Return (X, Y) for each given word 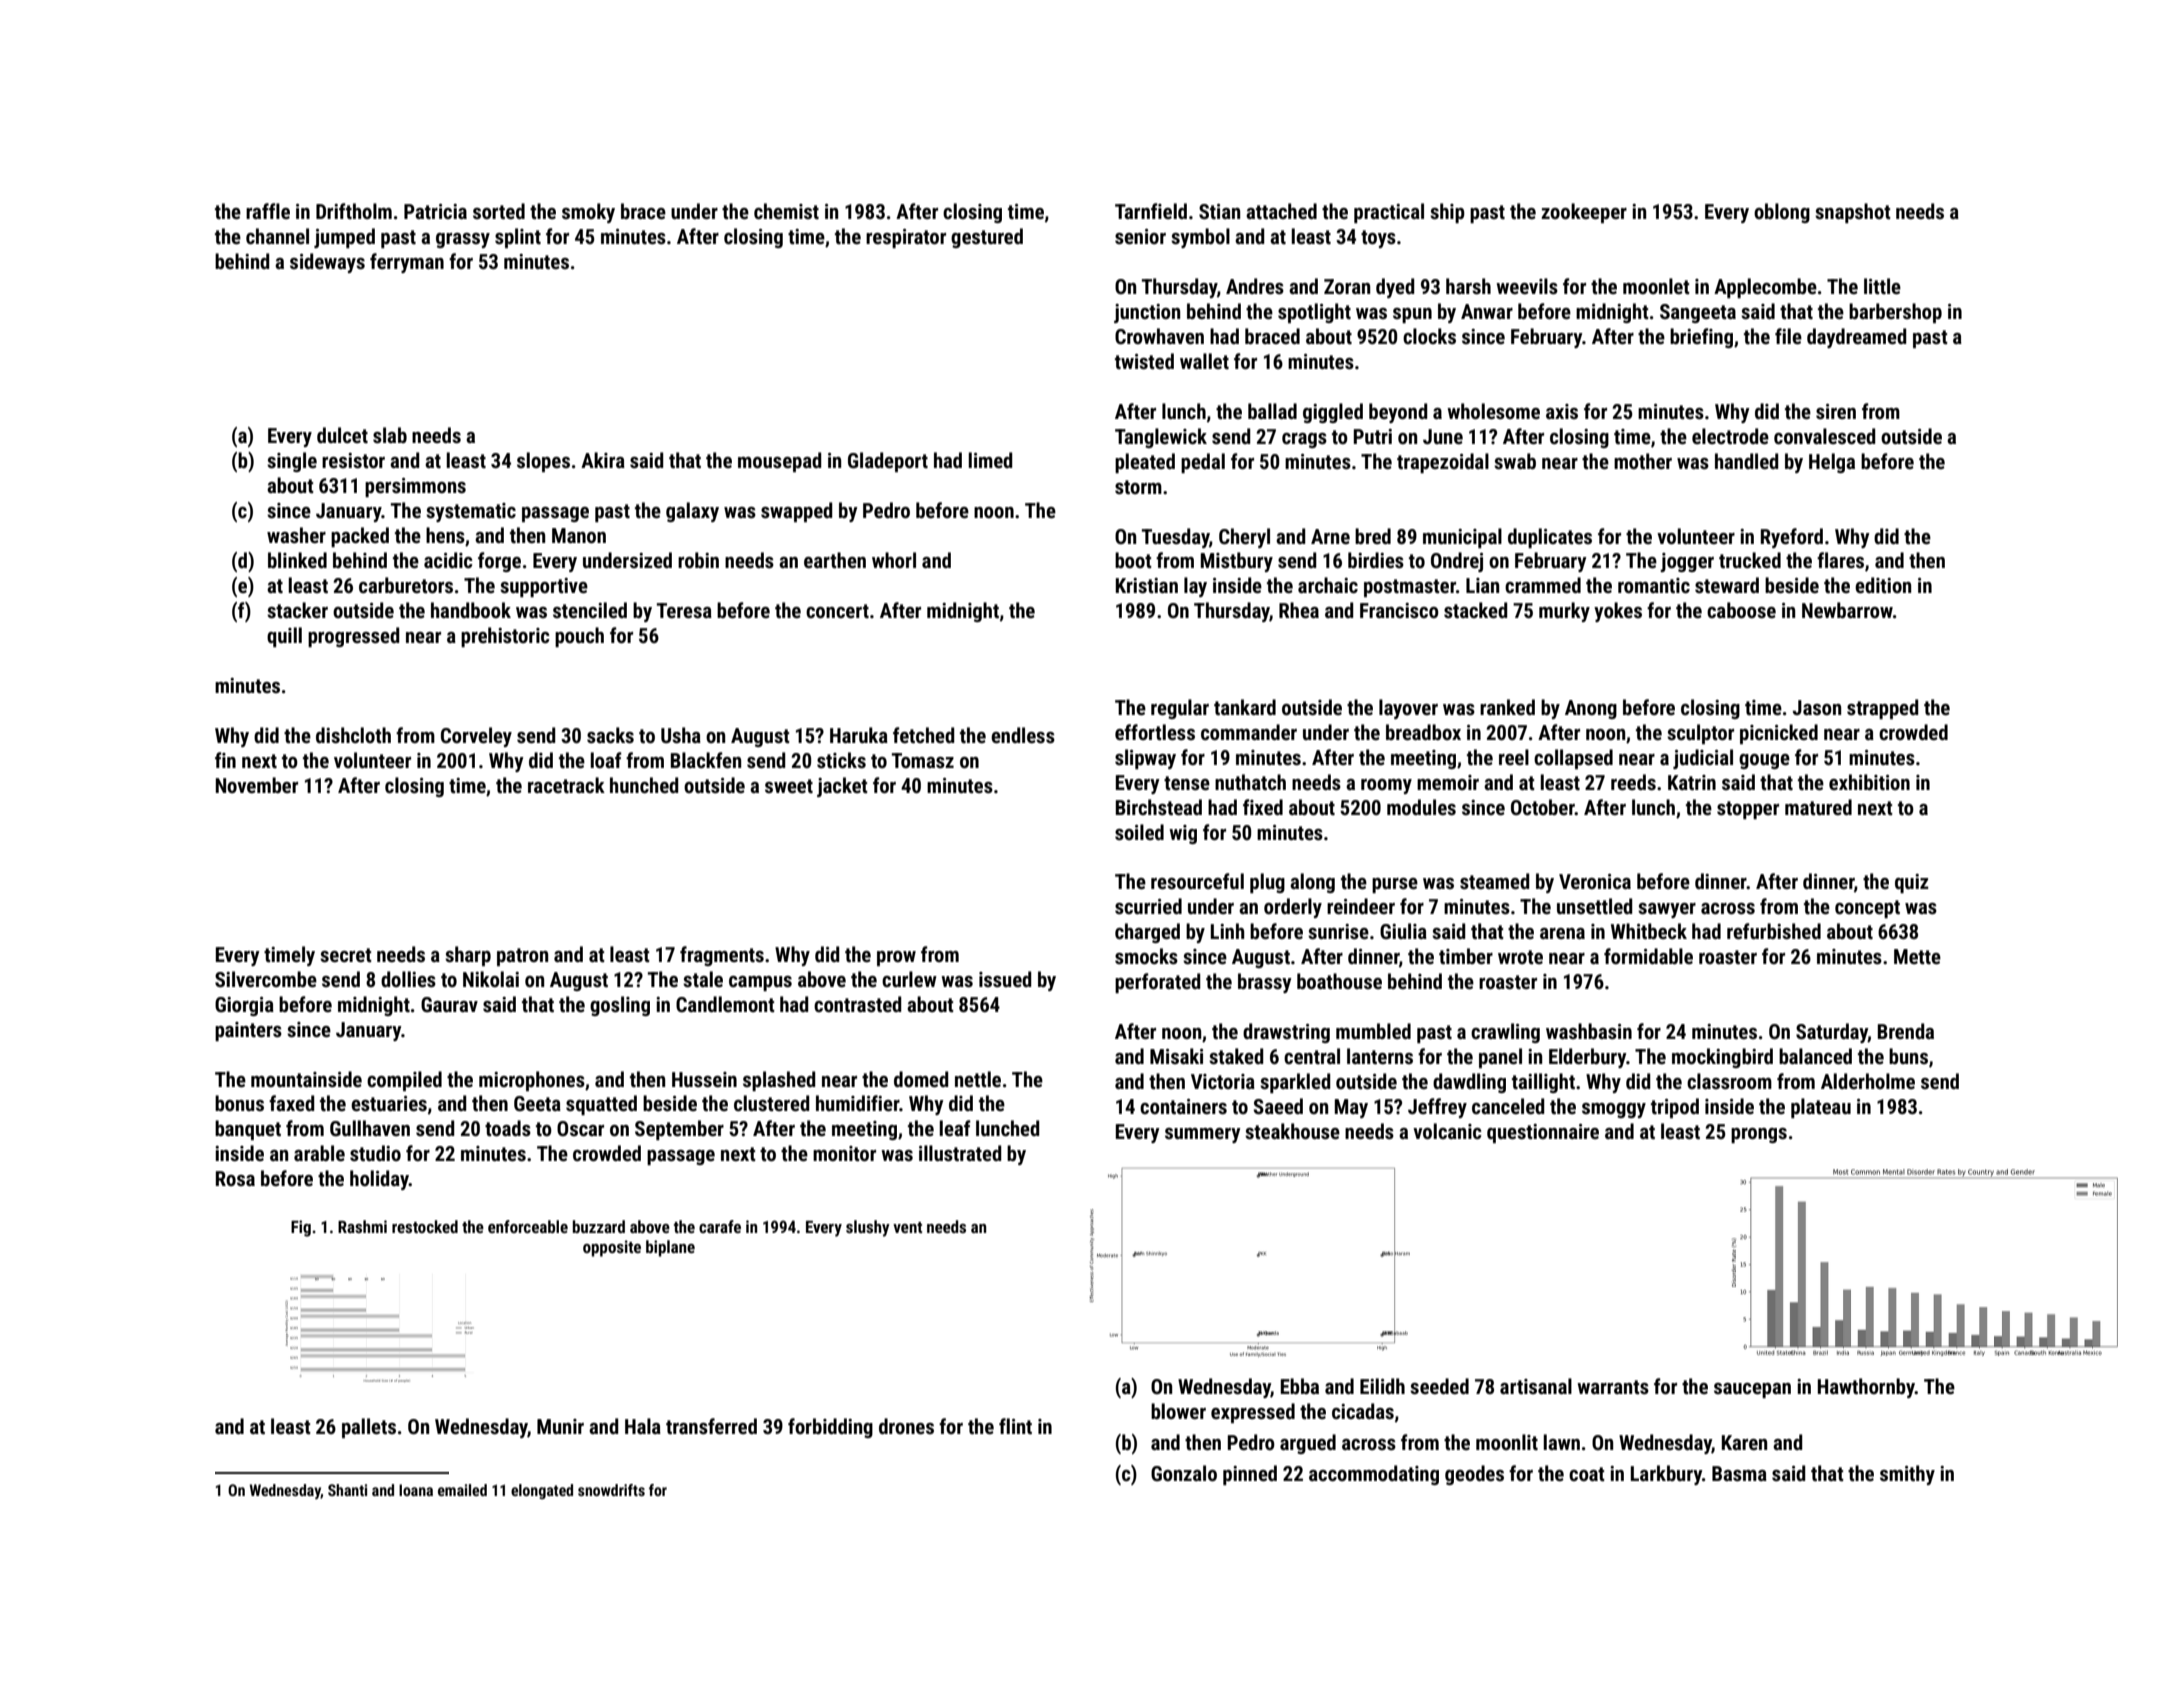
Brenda (1906, 1031)
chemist (786, 211)
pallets (369, 1428)
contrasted (857, 1004)
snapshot (1853, 213)
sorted (499, 211)
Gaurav (449, 1004)
